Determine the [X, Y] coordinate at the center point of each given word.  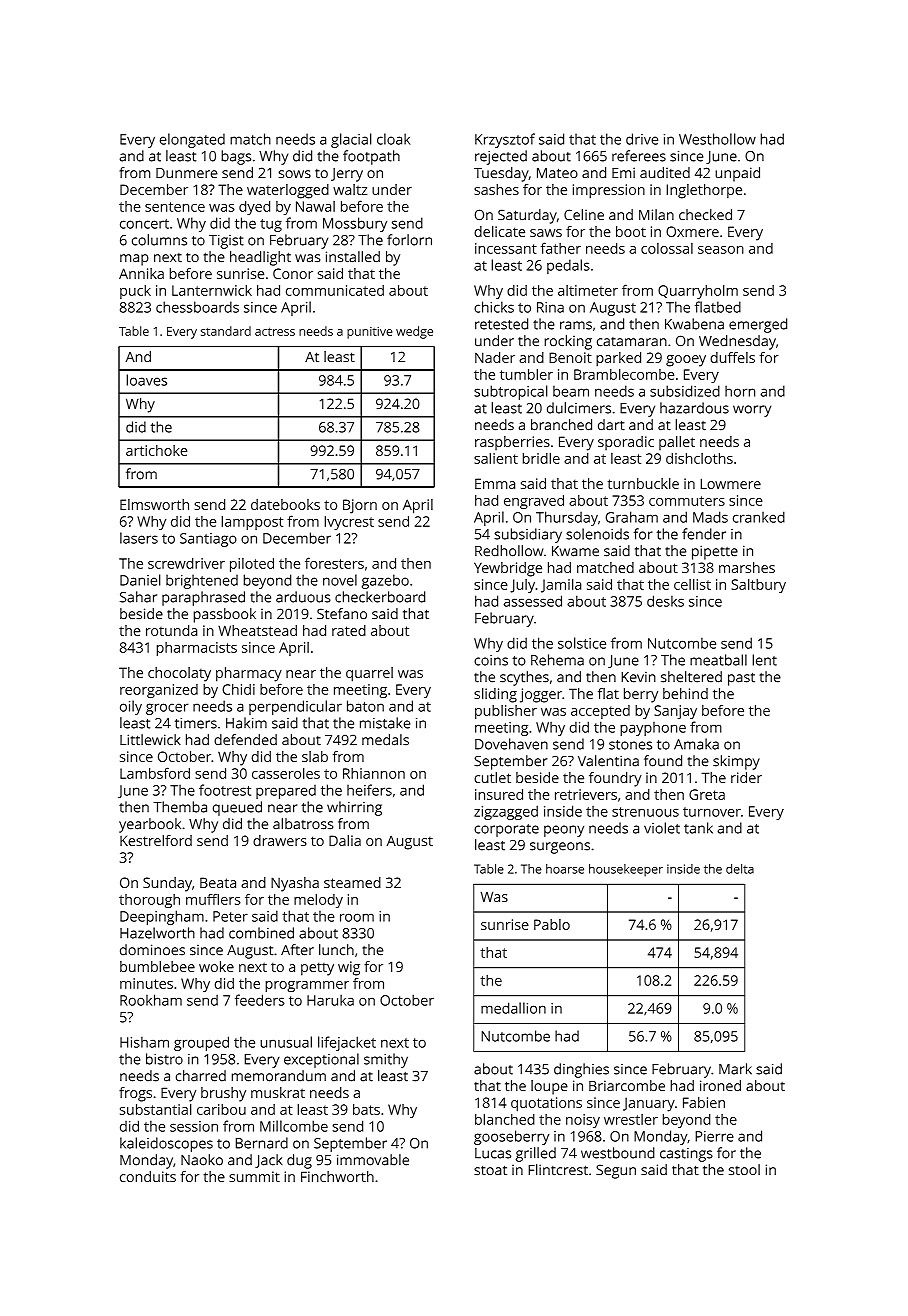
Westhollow [717, 139]
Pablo [552, 924]
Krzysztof [505, 140]
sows [295, 174]
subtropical [511, 392]
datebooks [285, 504]
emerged [758, 325]
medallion [513, 1008]
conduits [148, 1176]
